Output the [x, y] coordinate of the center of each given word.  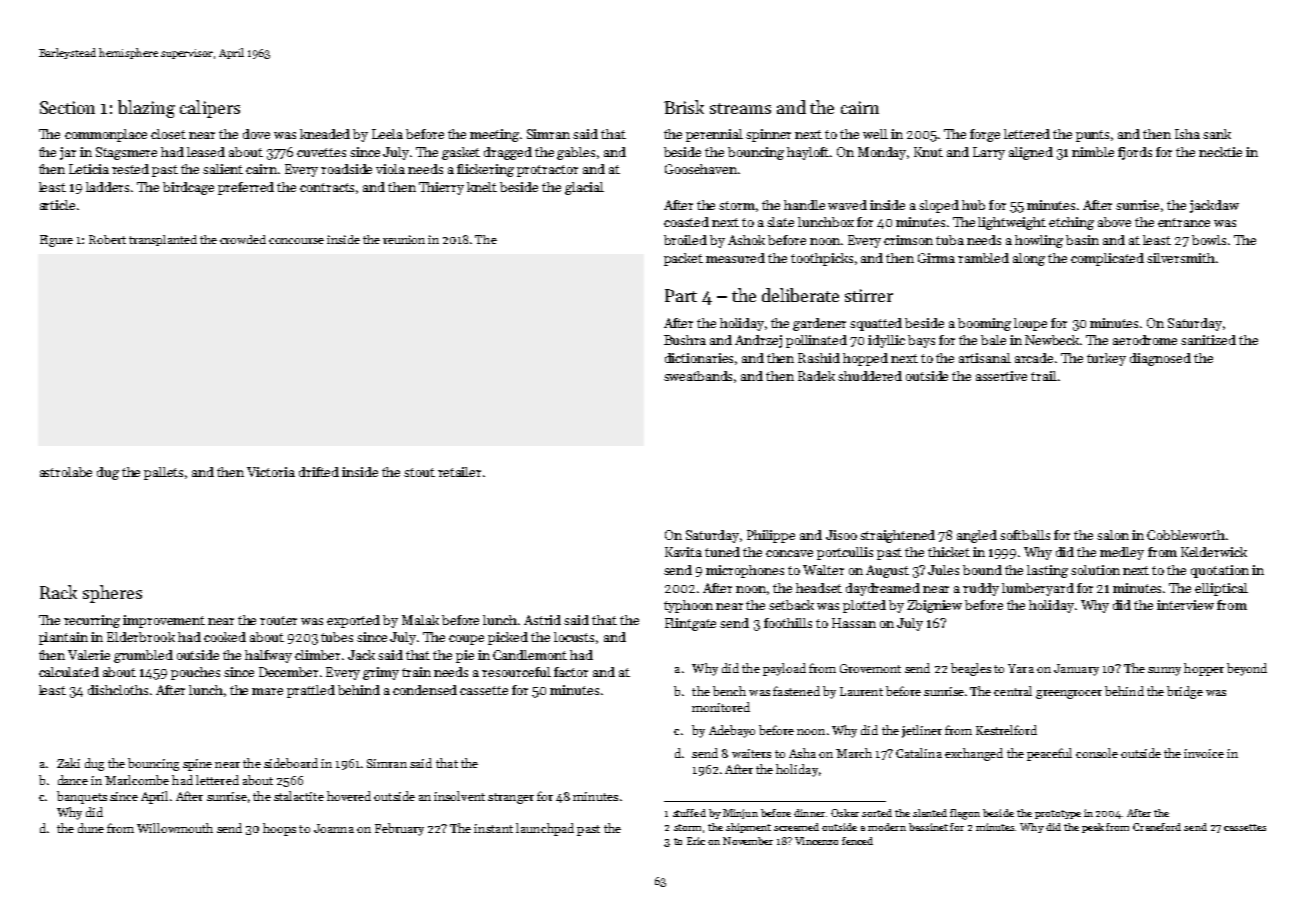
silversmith [1181, 258]
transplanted [163, 240]
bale [993, 340]
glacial [584, 188]
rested [130, 169]
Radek [816, 376]
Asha [802, 753]
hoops [279, 829]
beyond [1247, 669]
